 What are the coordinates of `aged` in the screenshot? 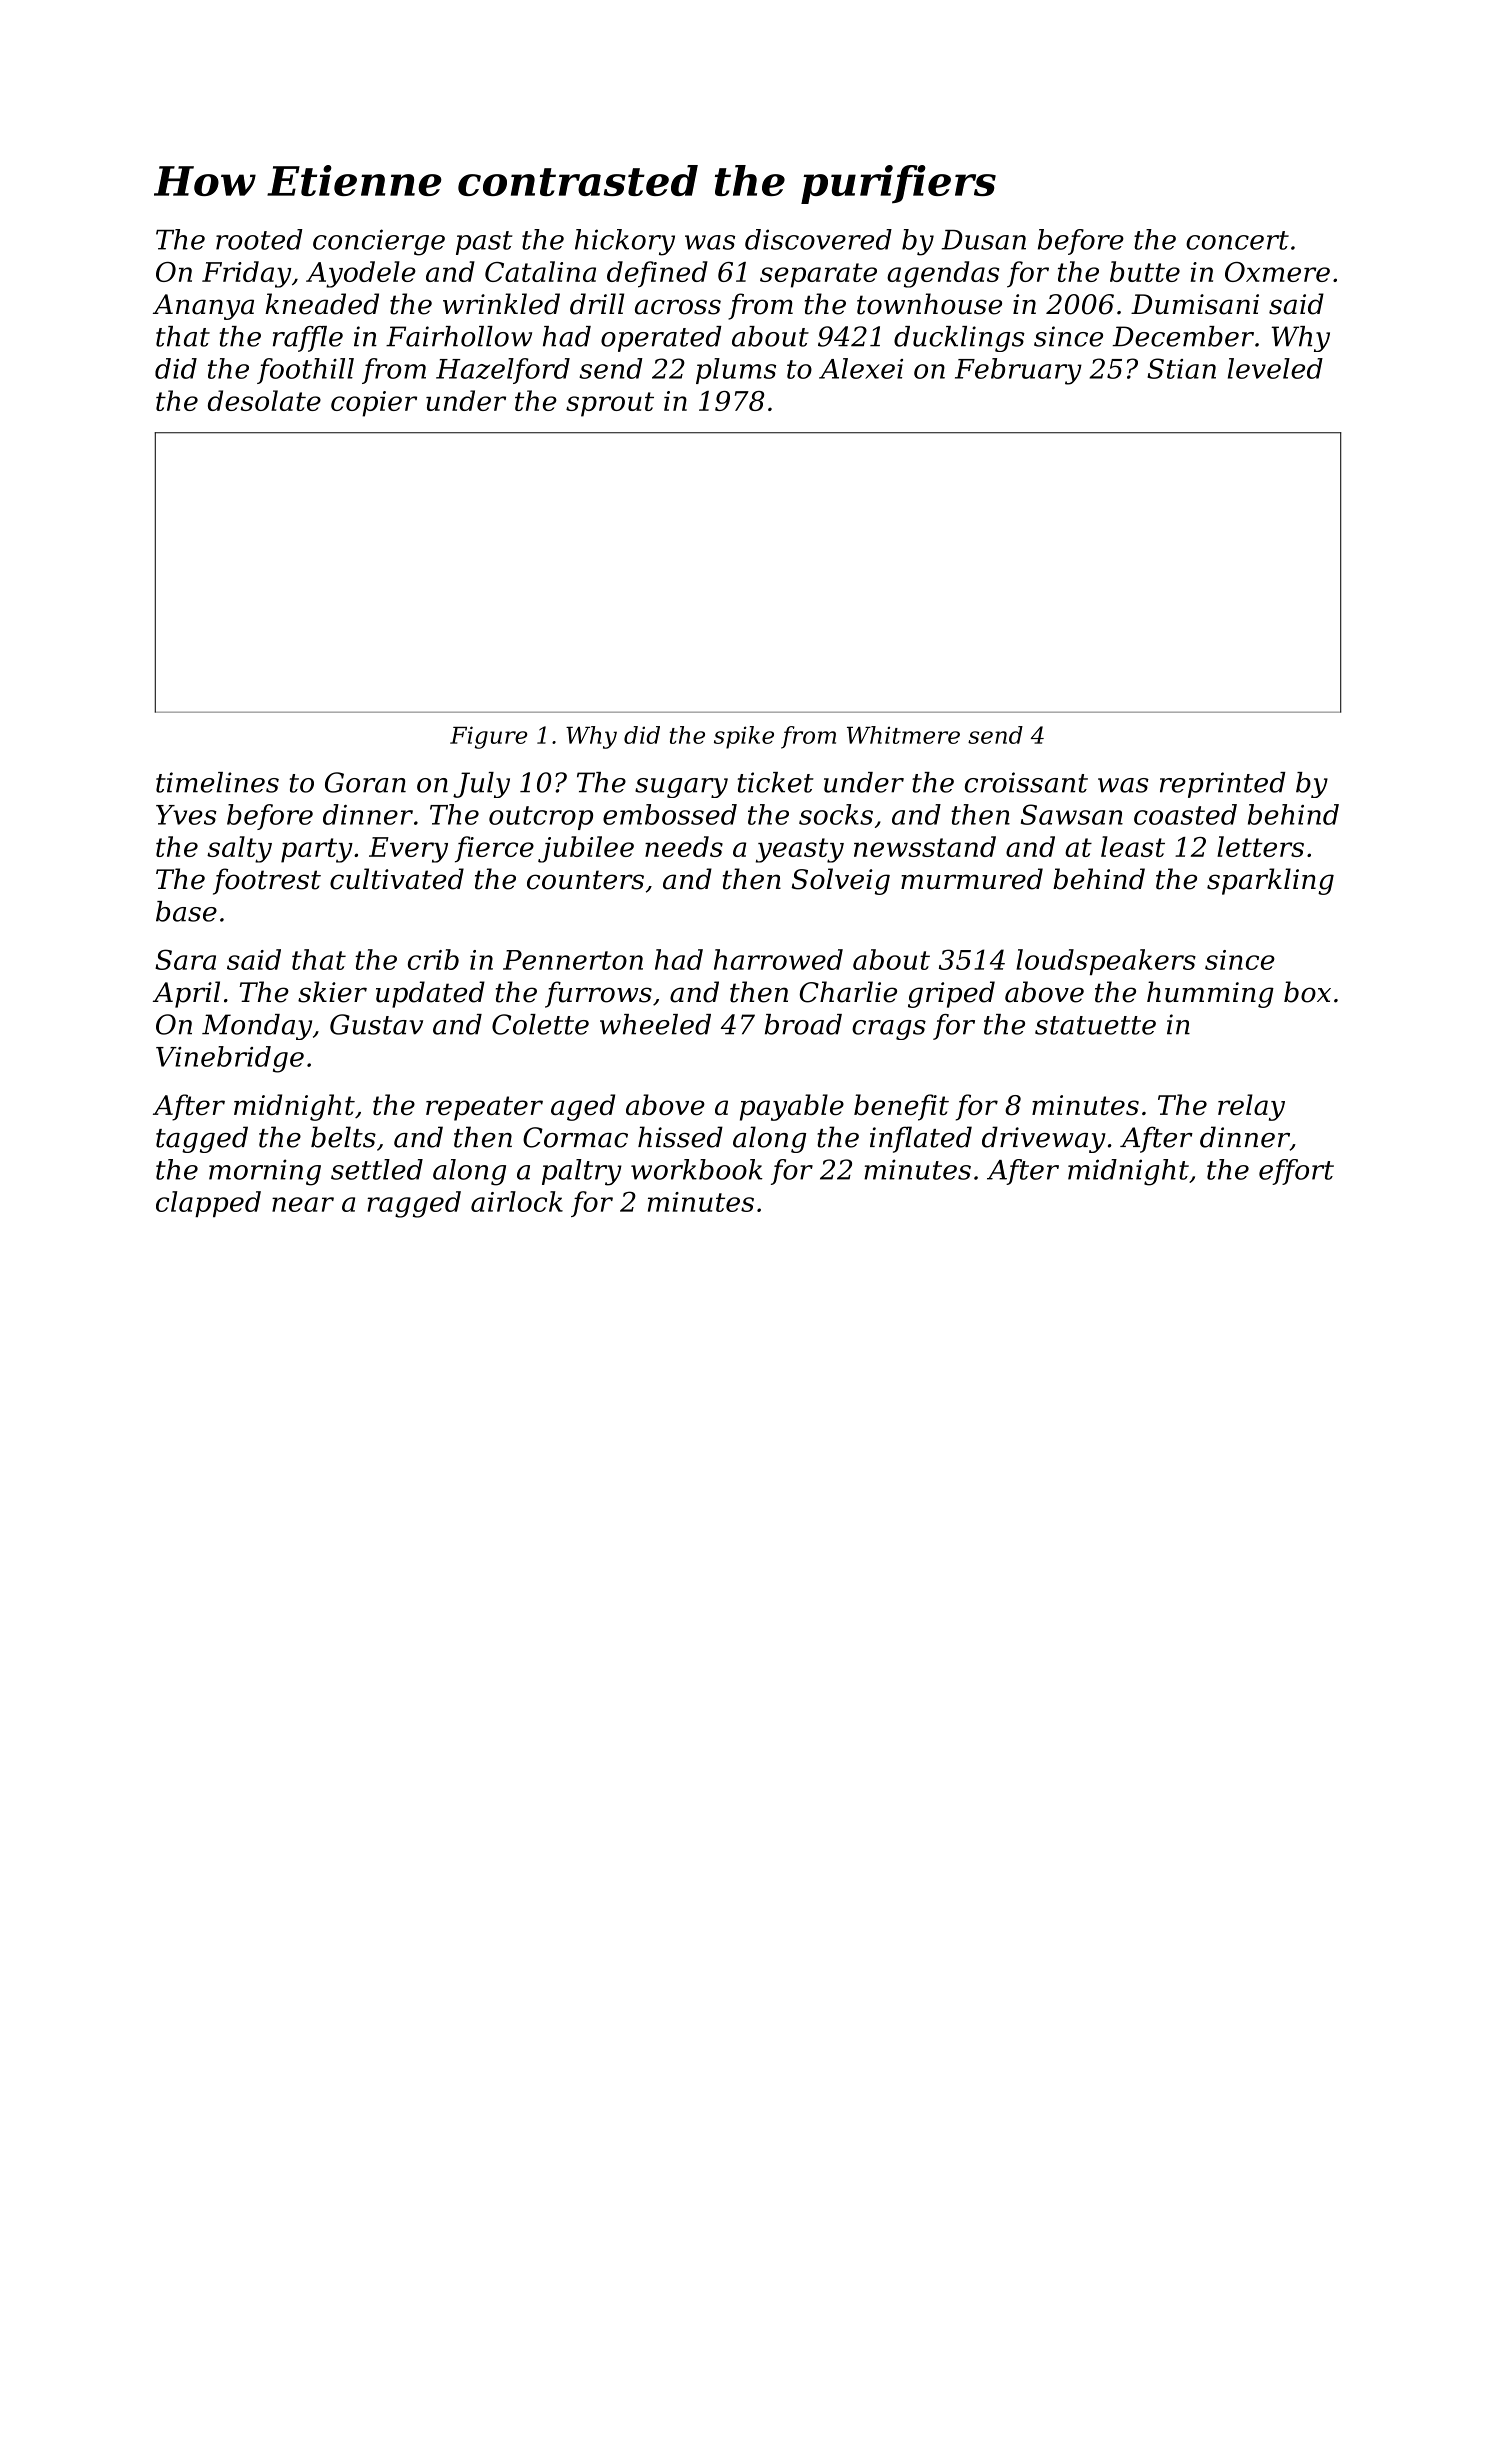 It's located at (583, 1107).
